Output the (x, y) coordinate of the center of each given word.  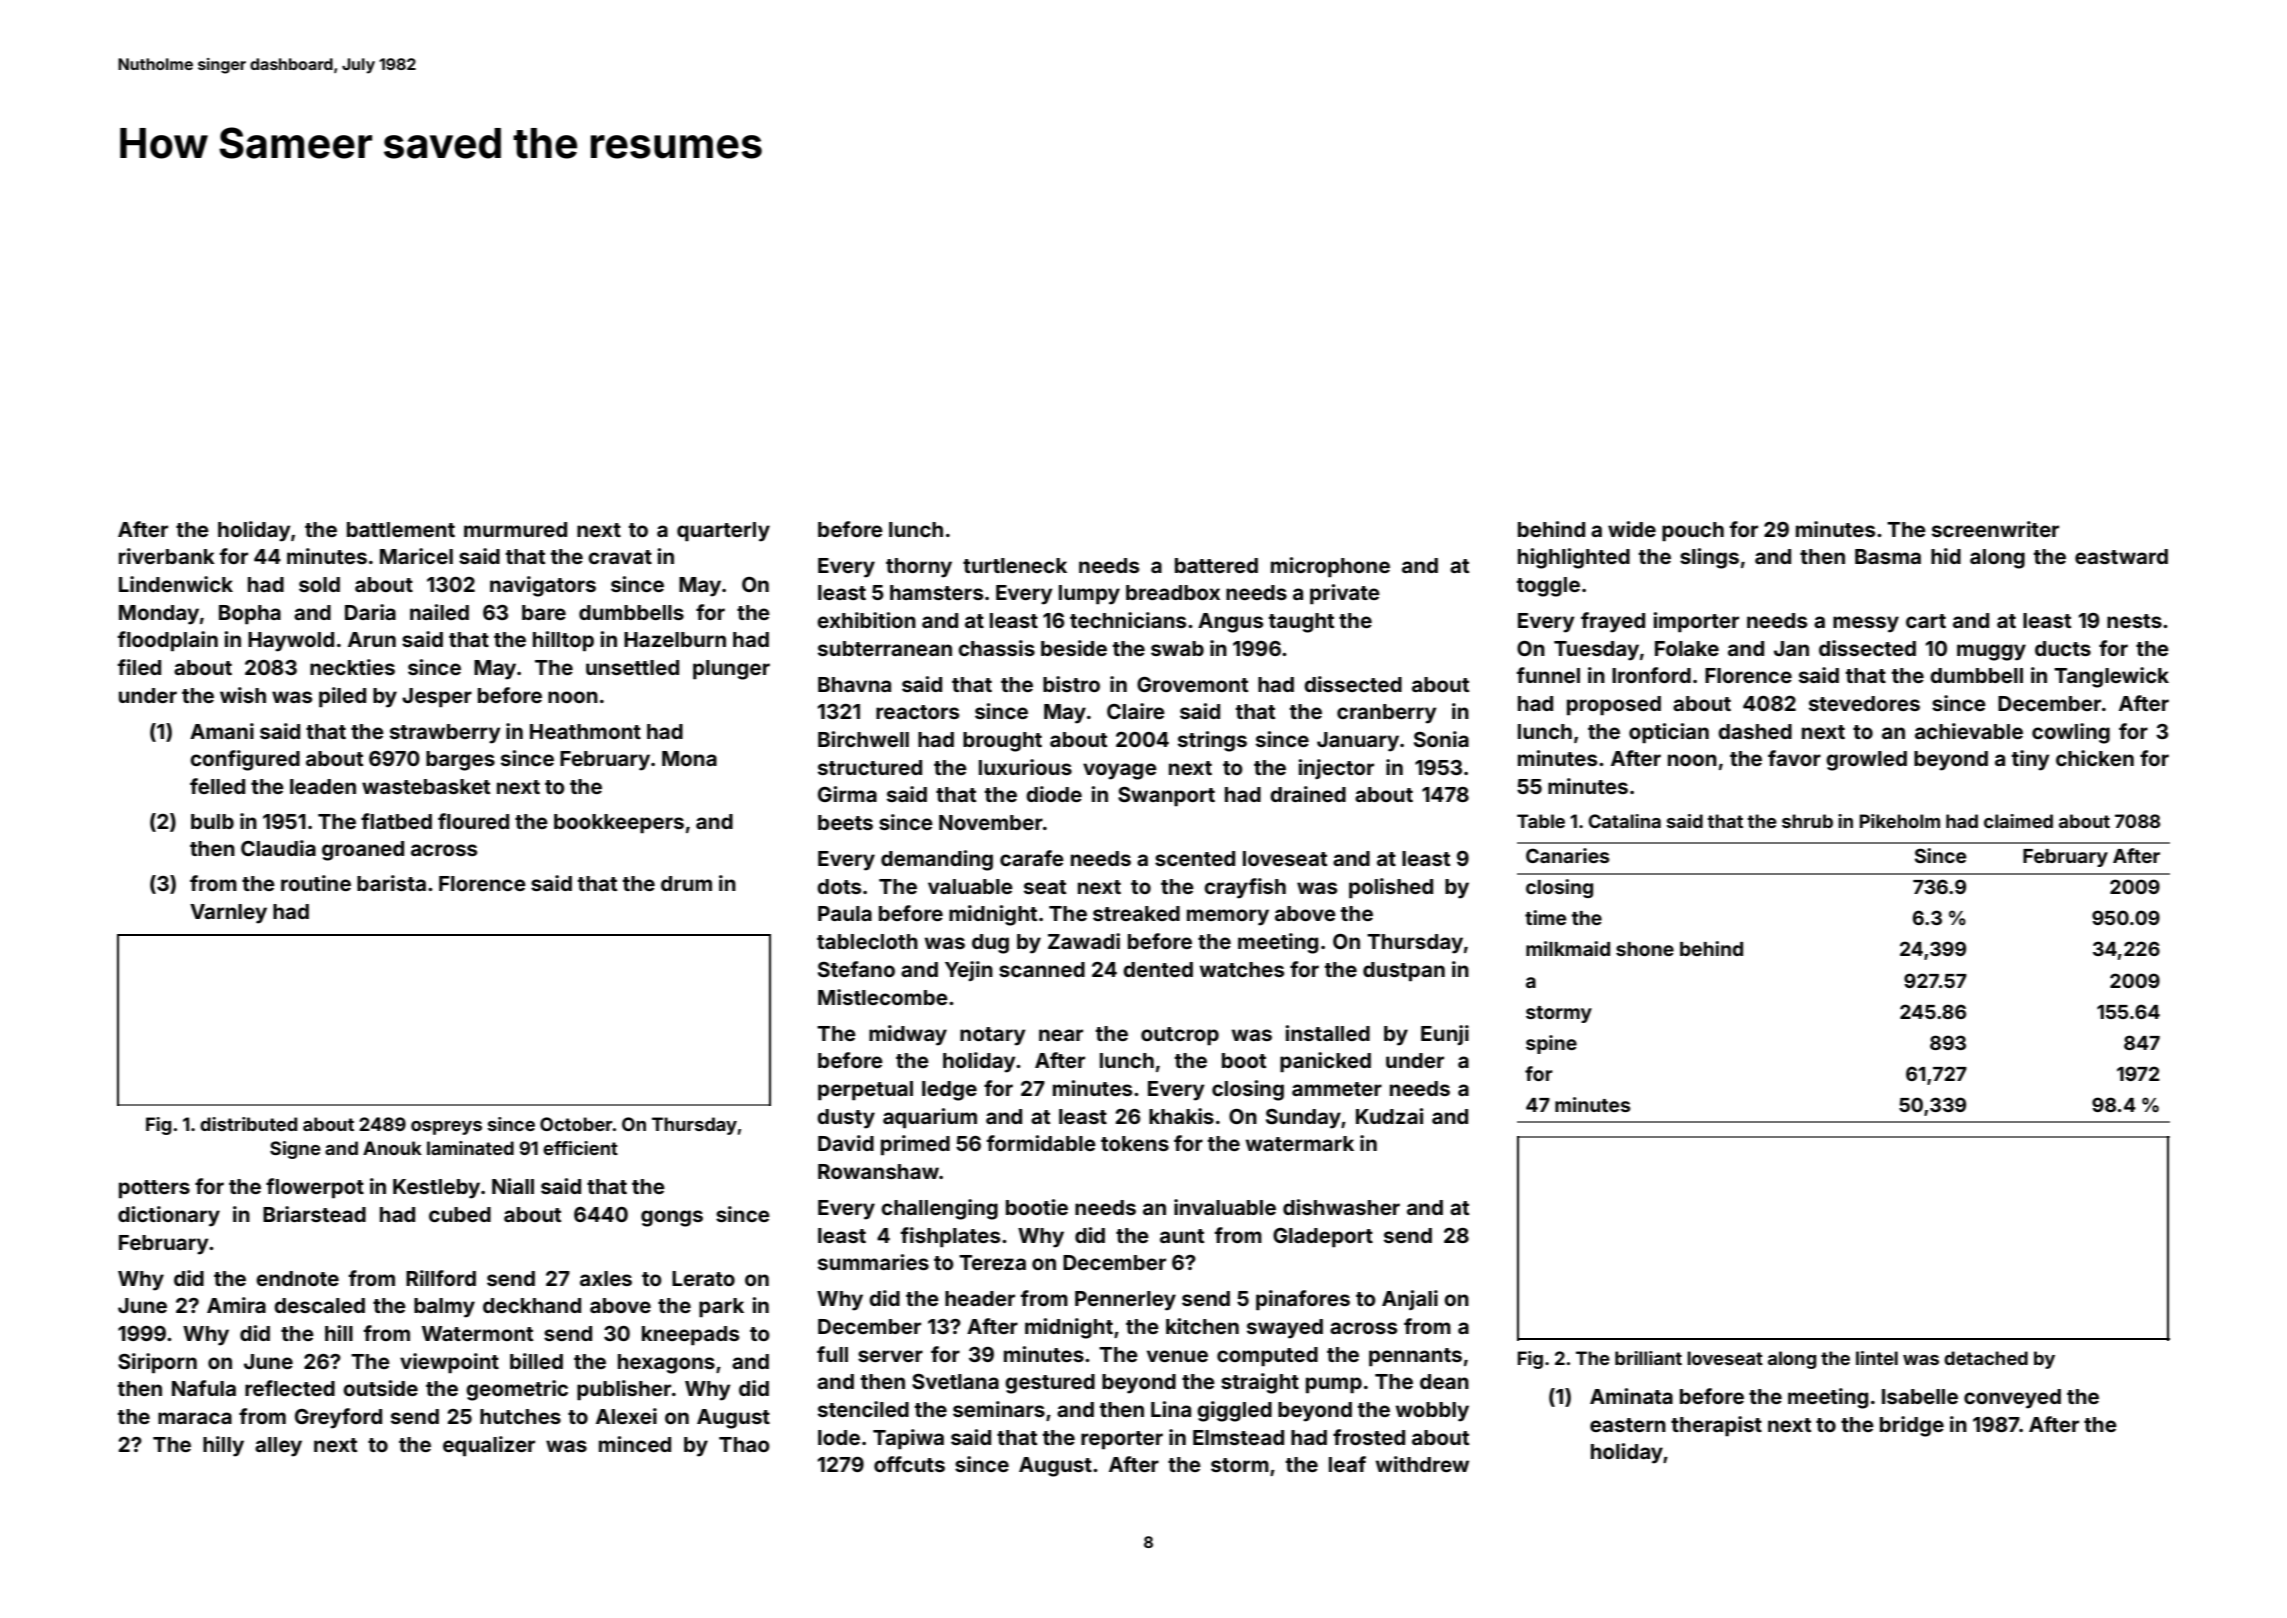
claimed (2018, 821)
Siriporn (157, 1363)
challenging (939, 1209)
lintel (1877, 1358)
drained (1308, 794)
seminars (999, 1409)
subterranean (885, 648)
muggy (1991, 652)
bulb (212, 821)
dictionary (169, 1216)
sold (319, 584)
